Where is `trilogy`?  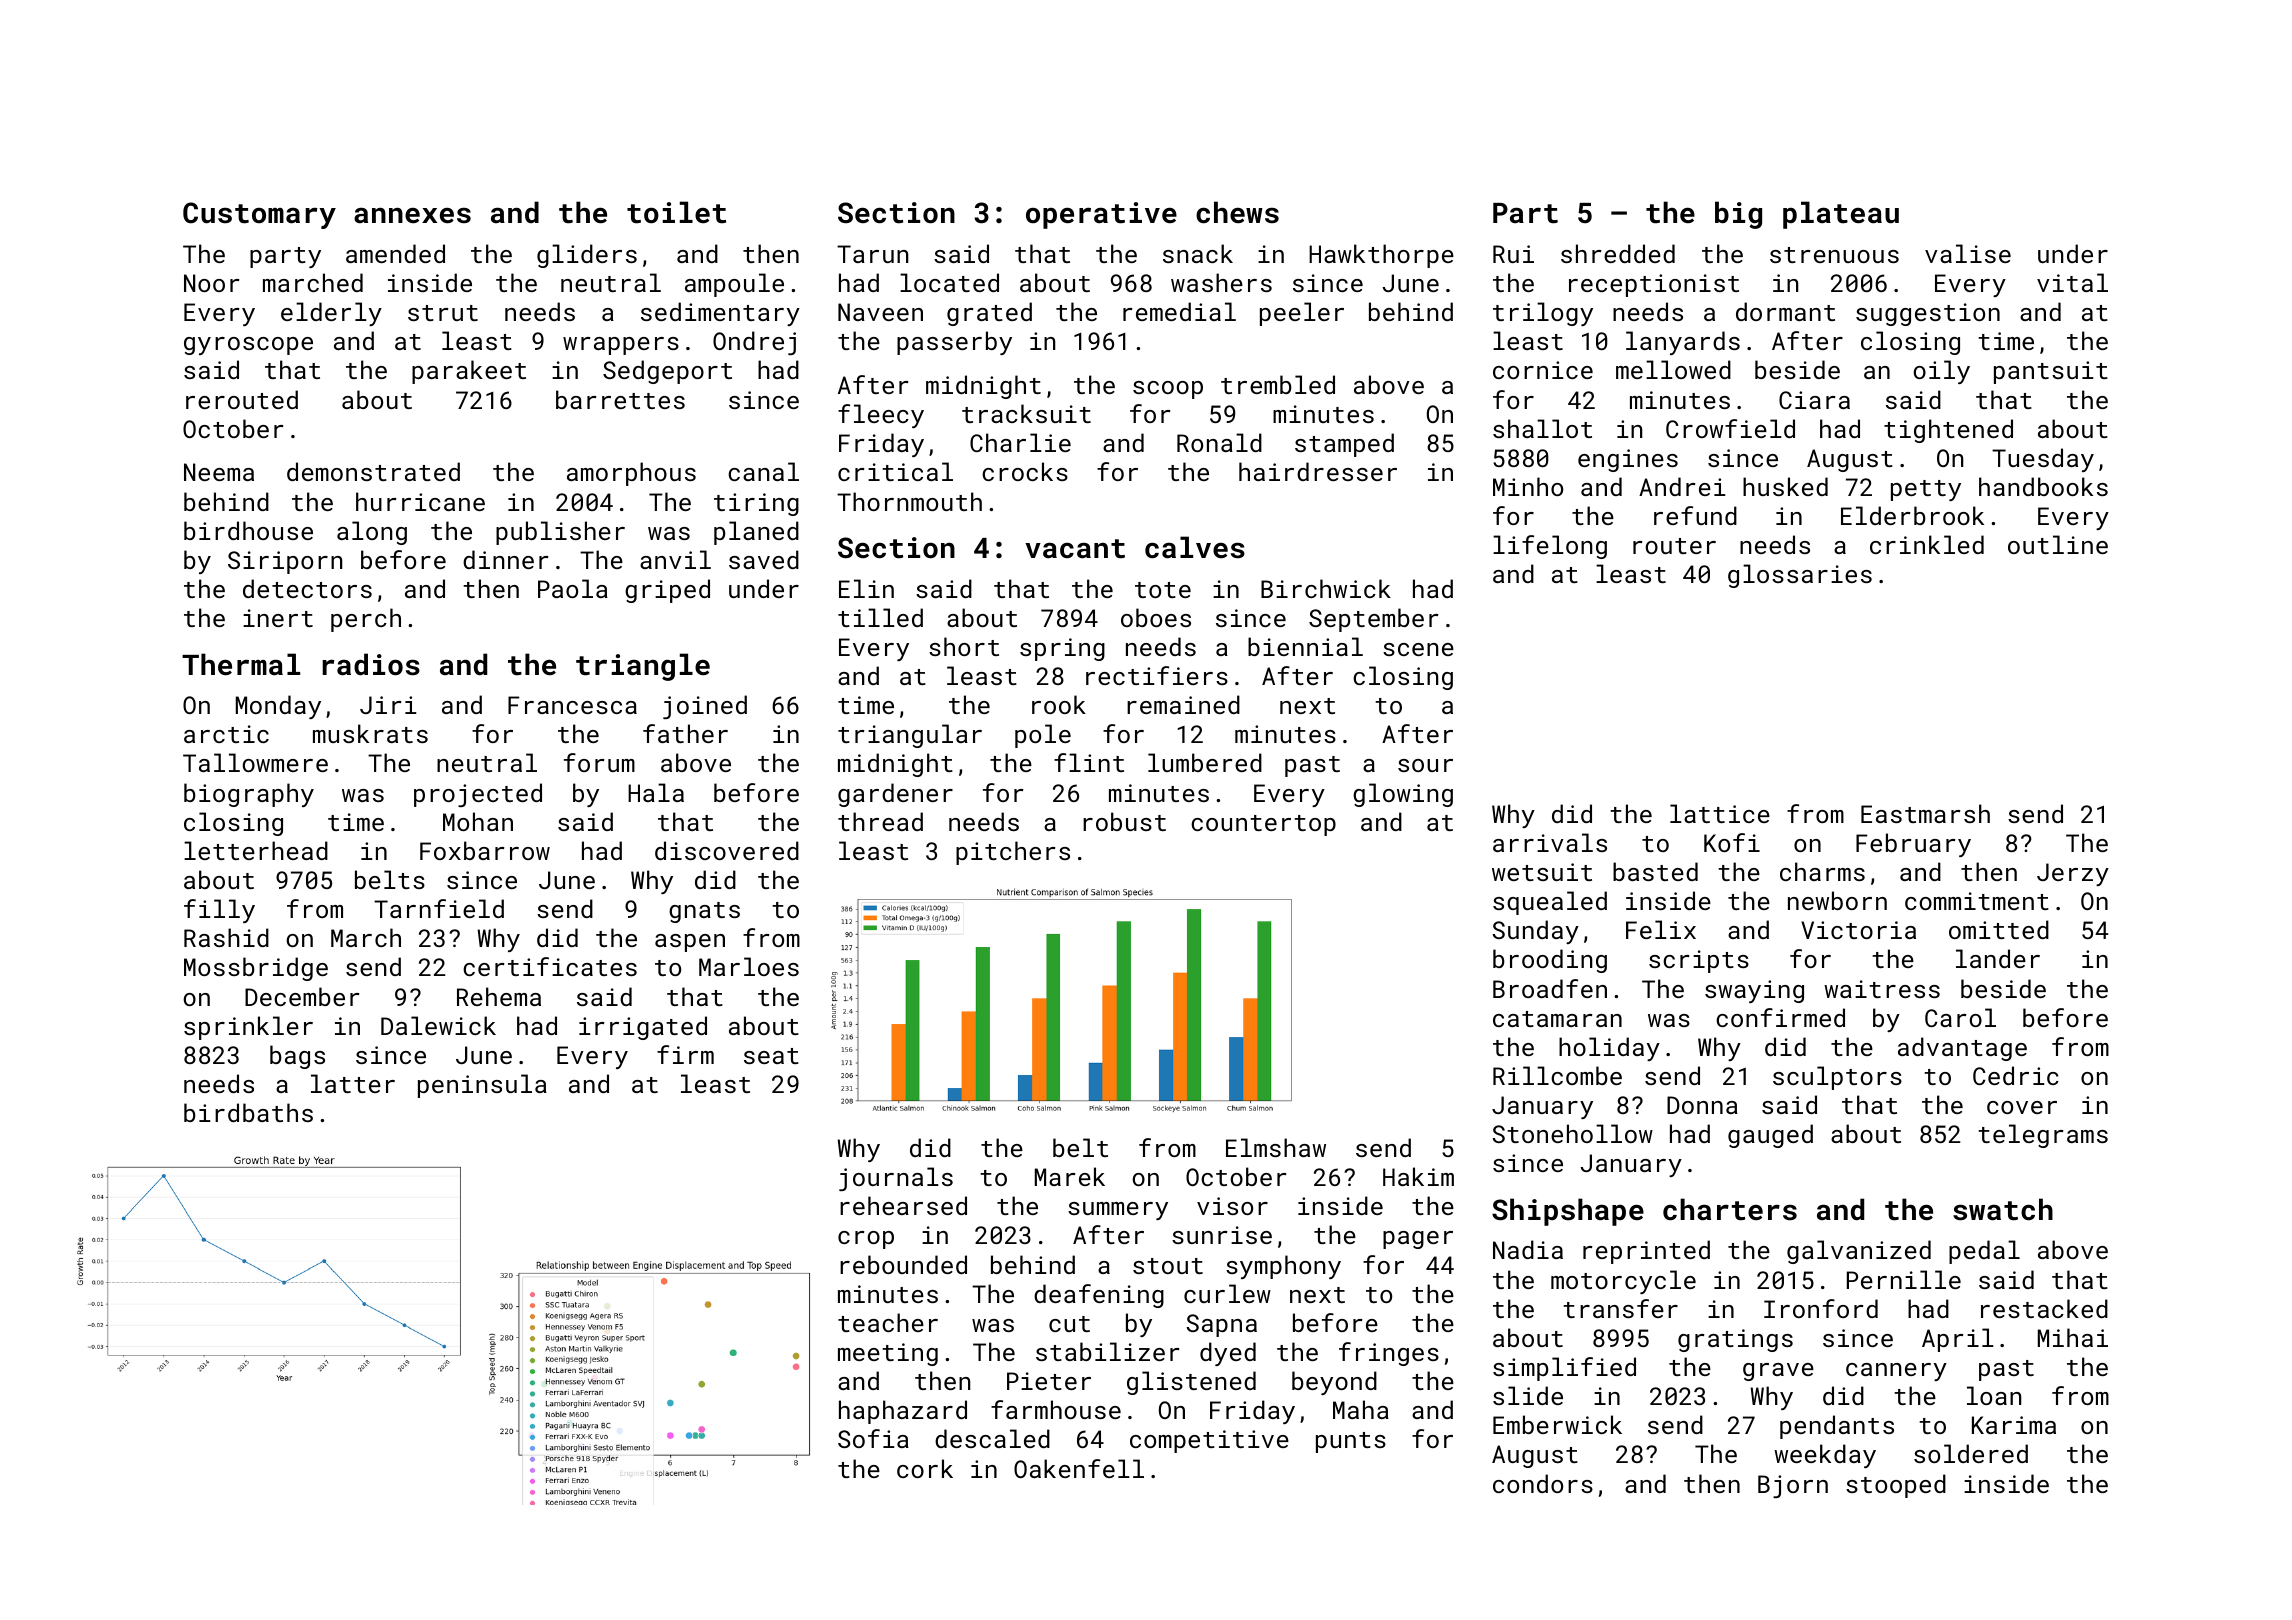
trilogy is located at coordinates (1543, 314).
